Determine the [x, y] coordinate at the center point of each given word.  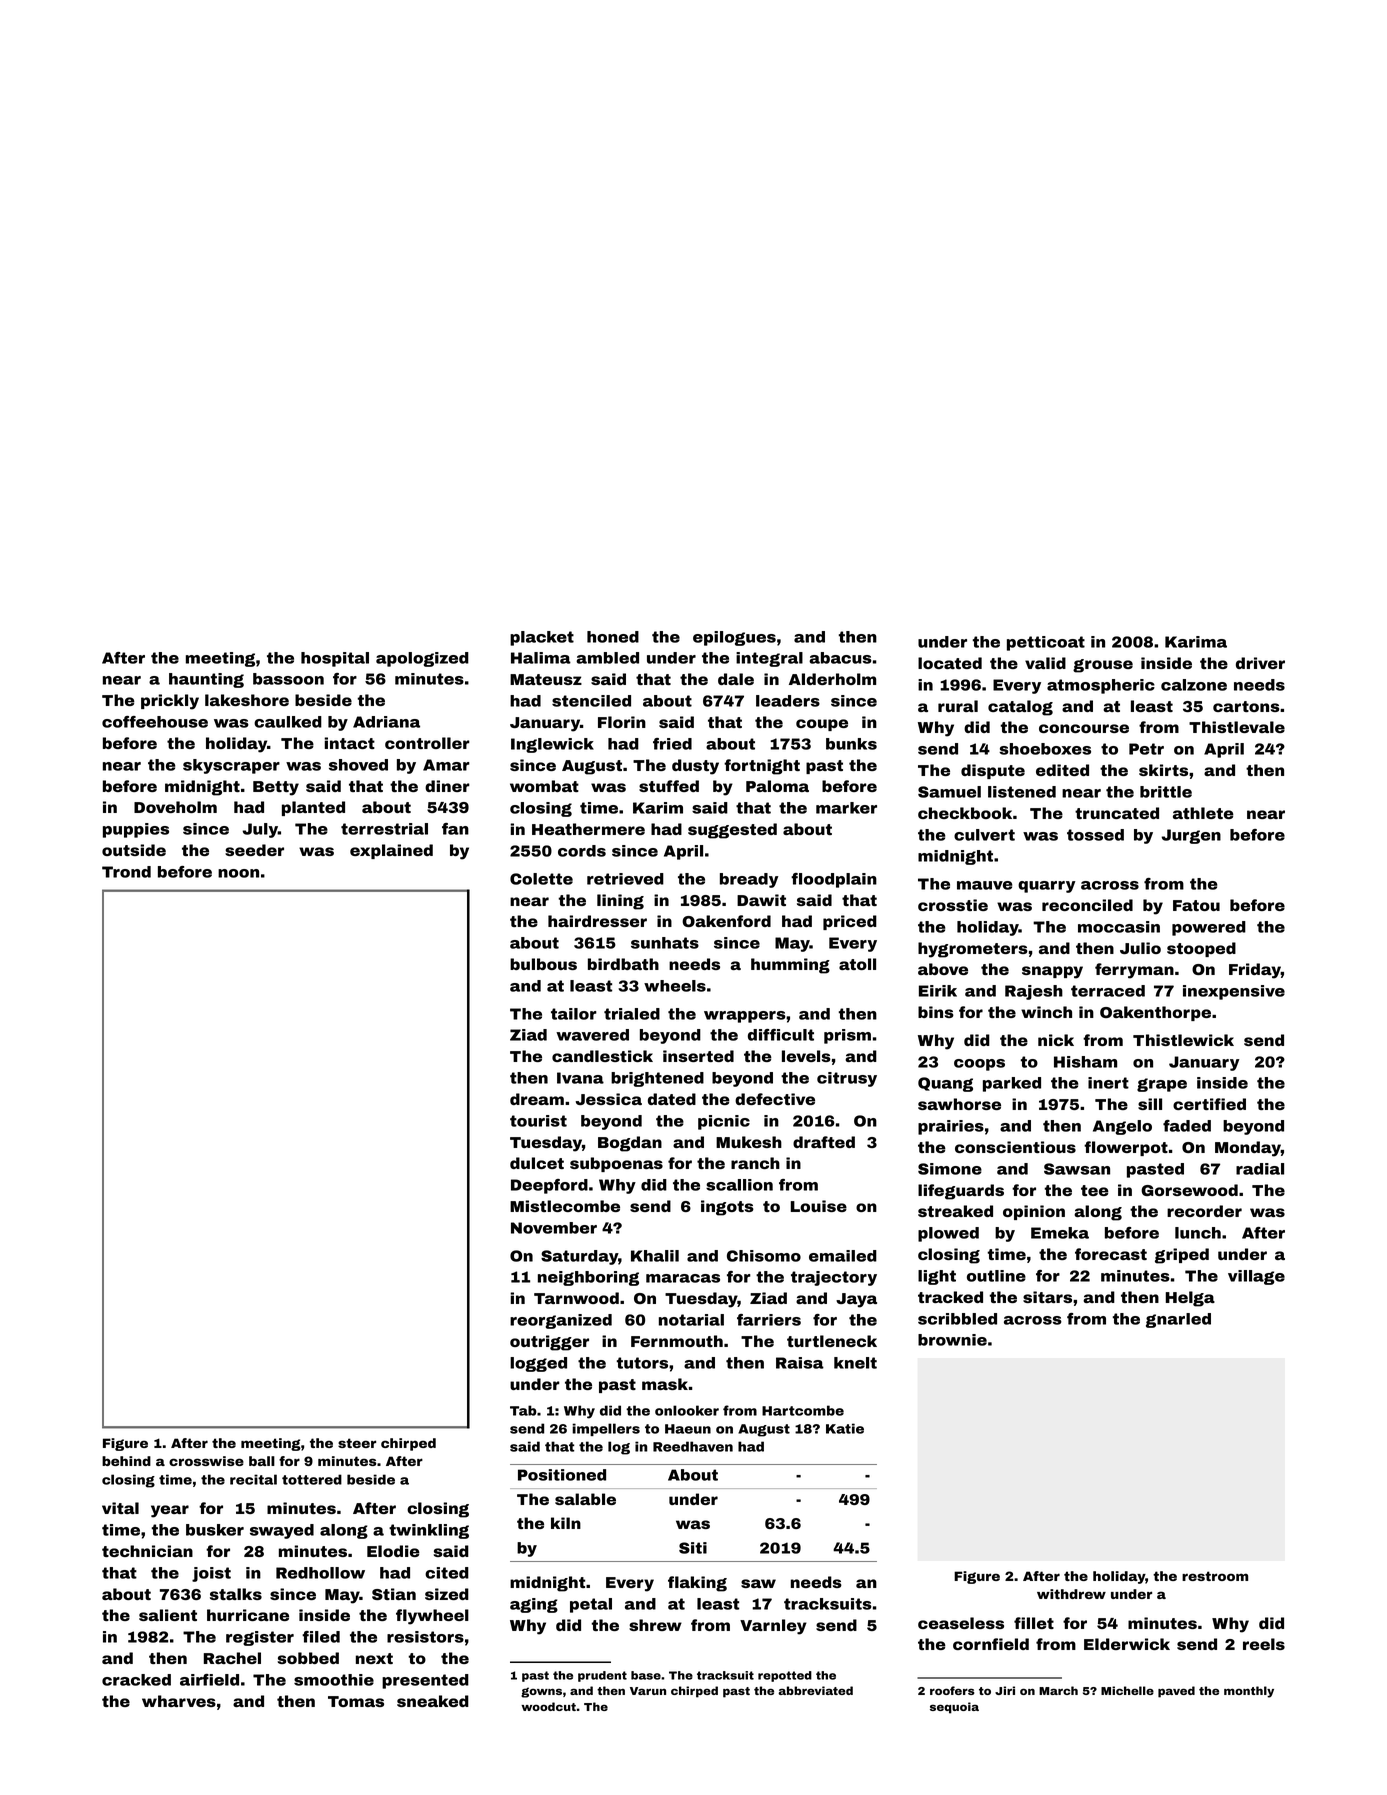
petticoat [1046, 643]
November [554, 1228]
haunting [206, 680]
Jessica [609, 1099]
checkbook [965, 813]
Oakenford [726, 921]
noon [238, 873]
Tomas [356, 1701]
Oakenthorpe [1155, 1013]
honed [613, 637]
